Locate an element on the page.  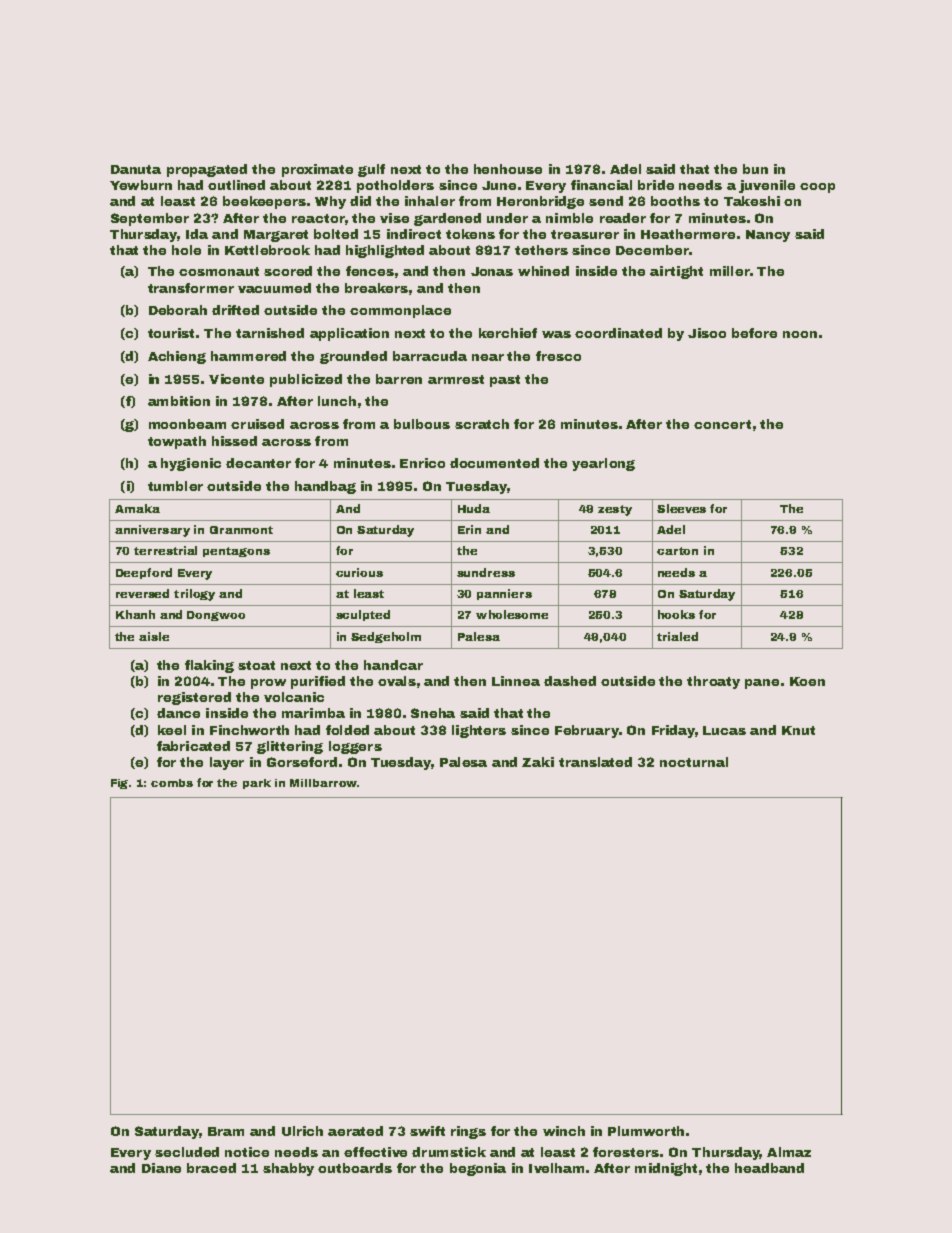
yearlong is located at coordinates (603, 464).
